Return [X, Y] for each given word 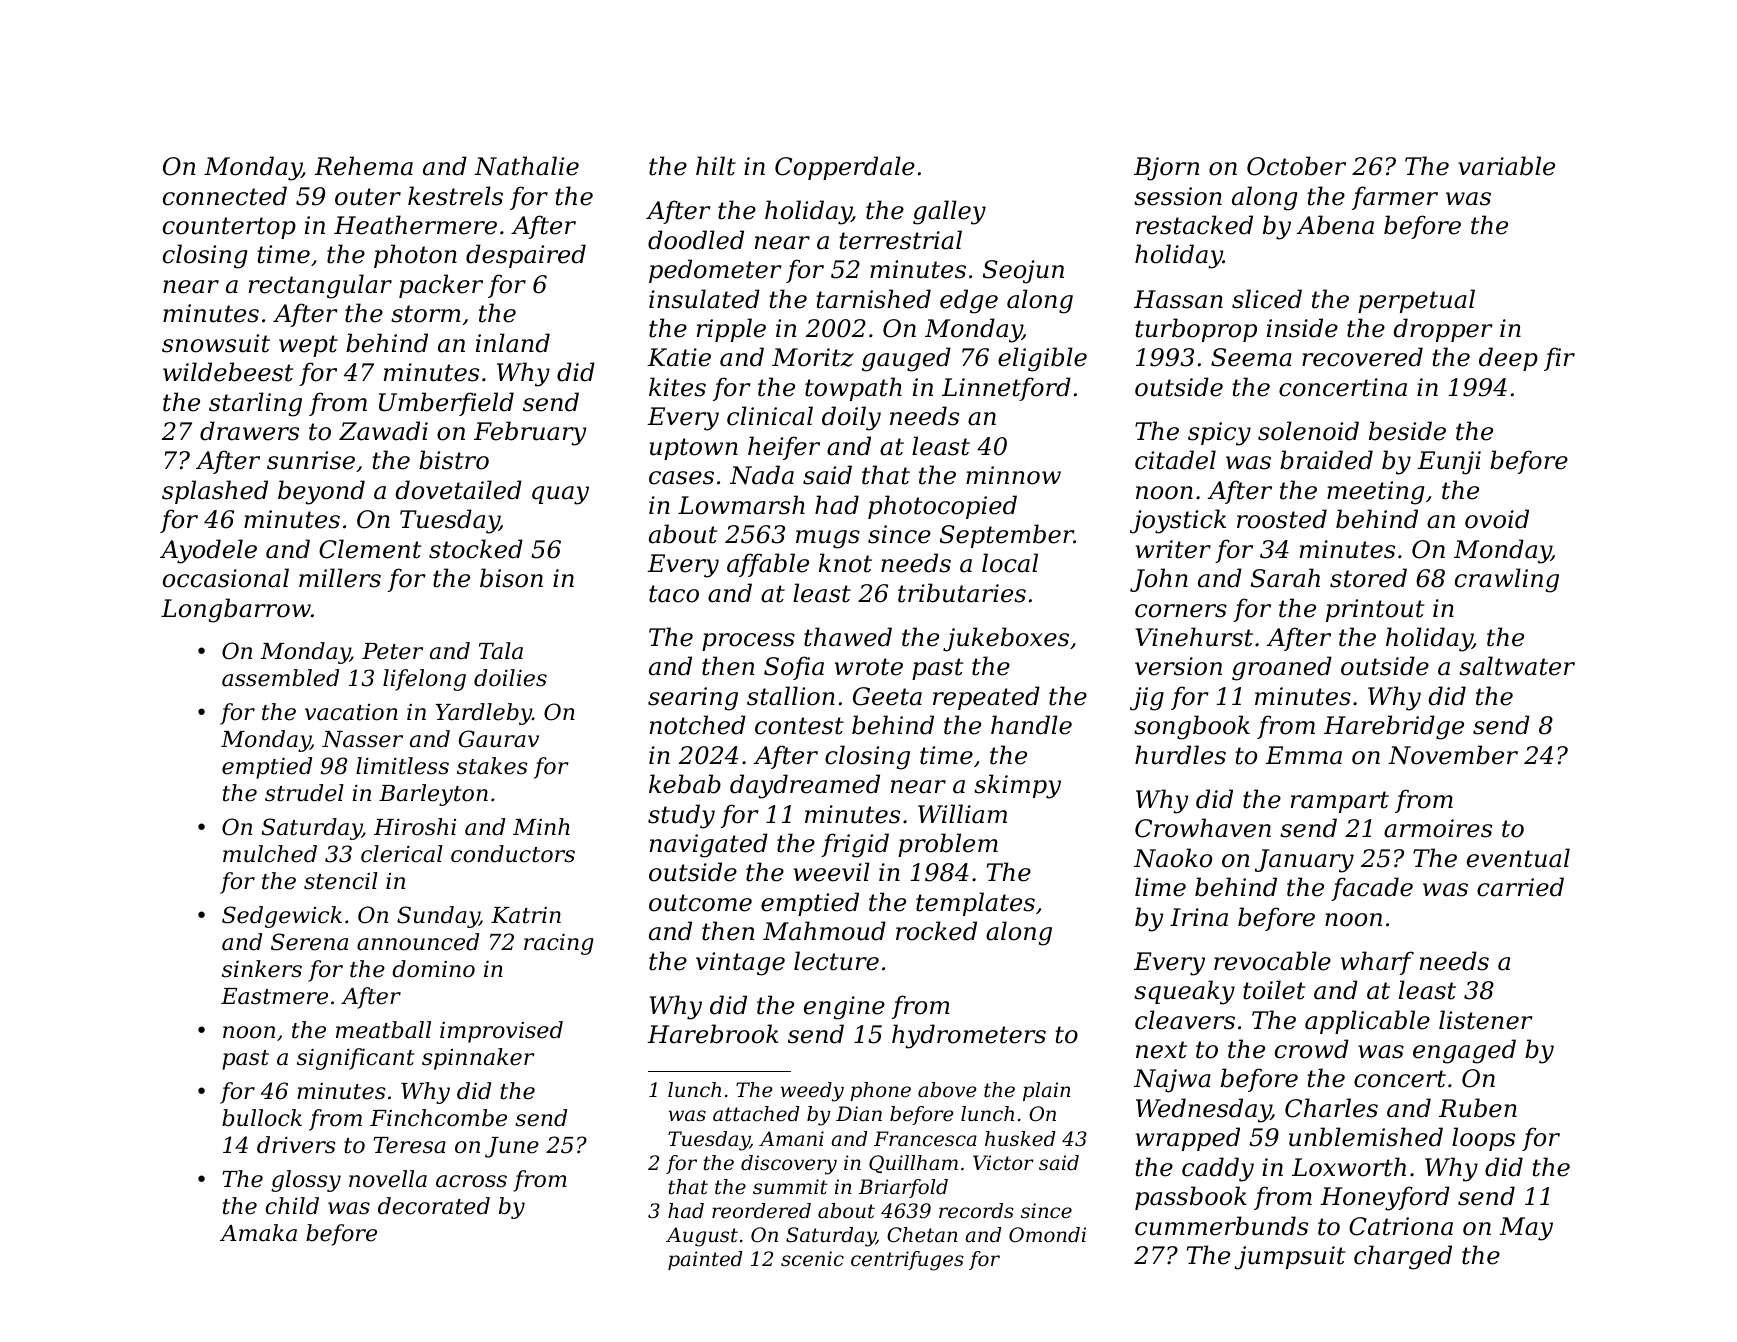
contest [799, 726]
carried [1520, 887]
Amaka [258, 1233]
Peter [392, 651]
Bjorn [1166, 169]
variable [1506, 166]
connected [225, 196]
